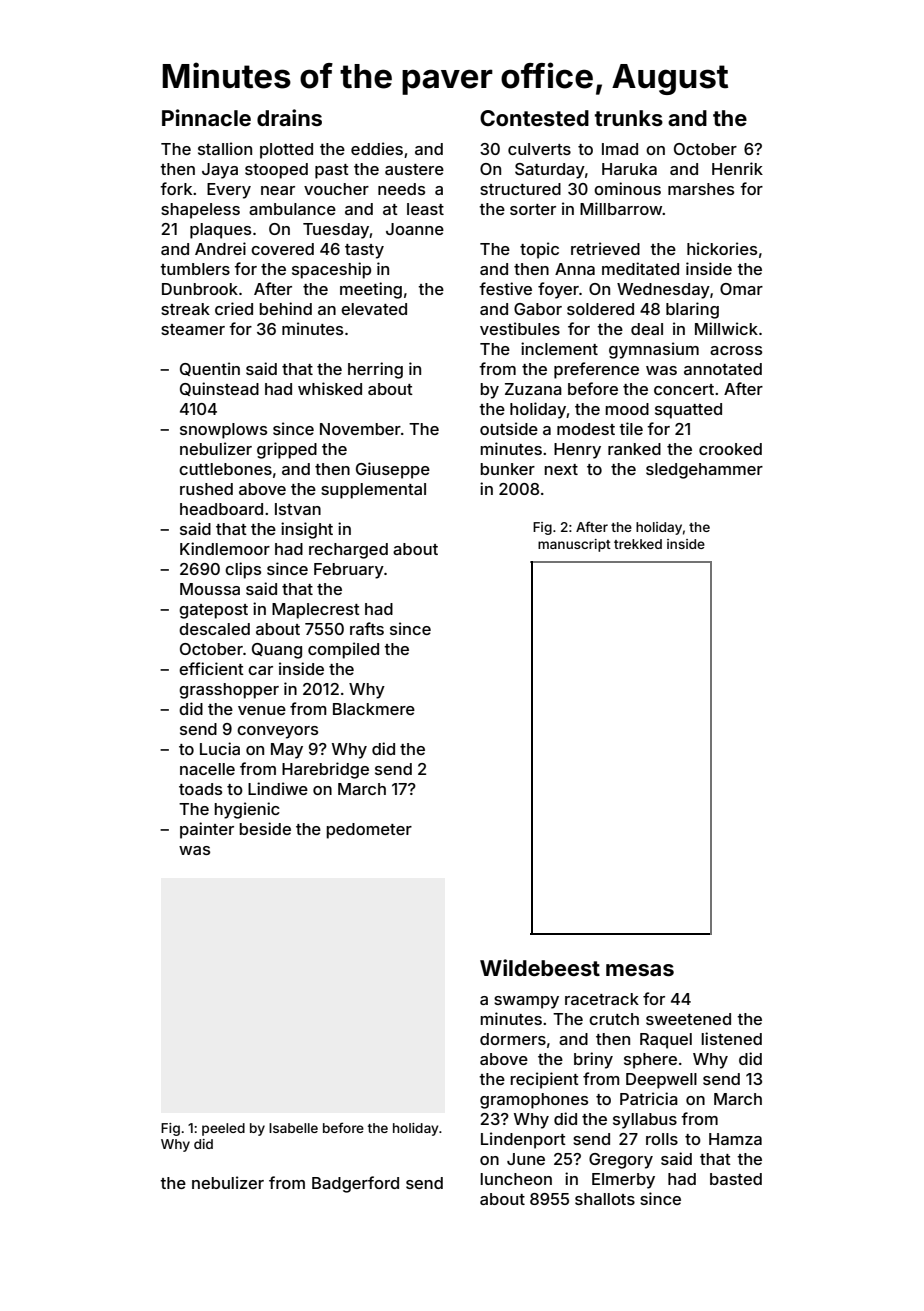  Describe the element at coordinates (375, 370) in the screenshot. I see `herring` at that location.
